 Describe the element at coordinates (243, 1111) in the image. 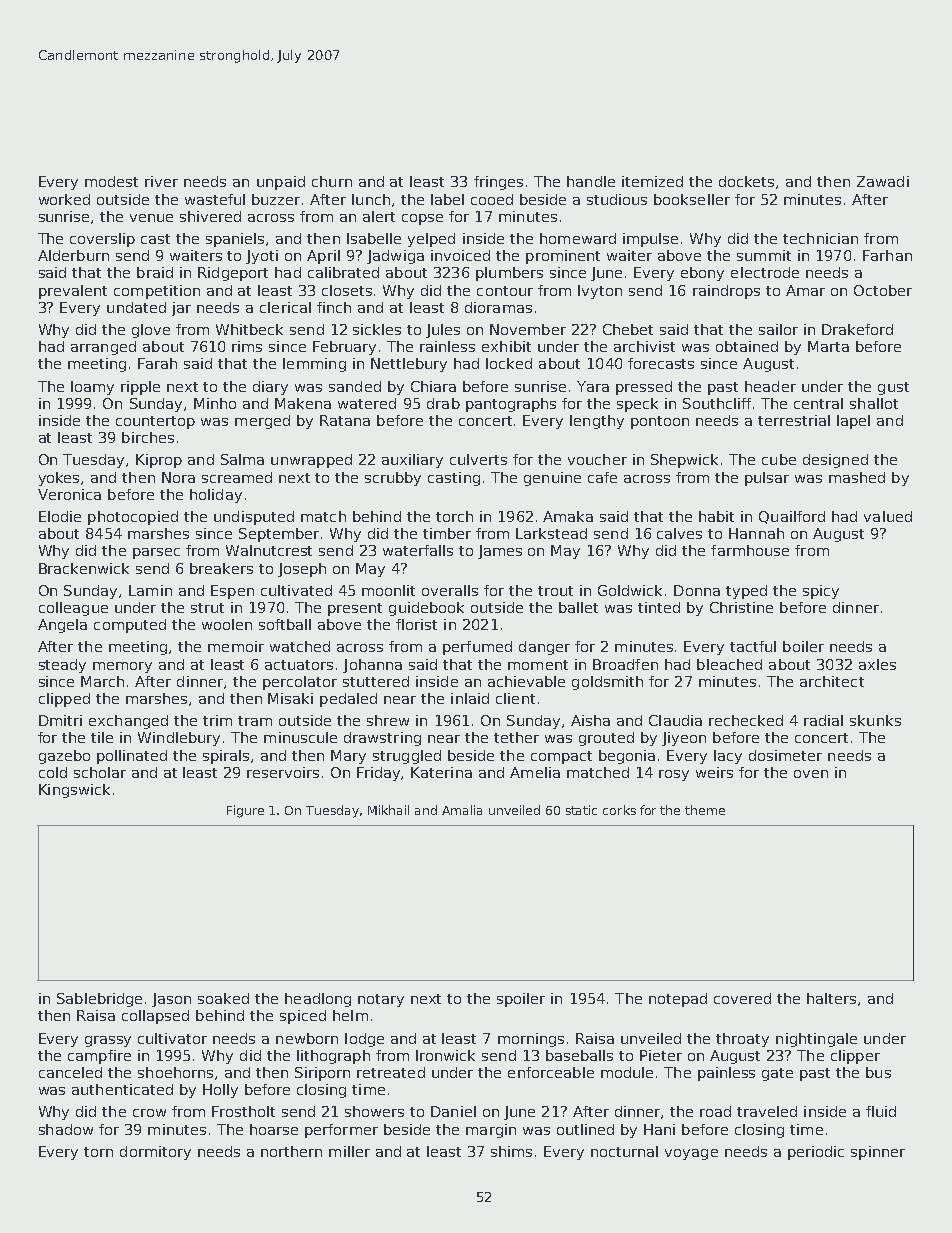

I see `Frostholt` at that location.
